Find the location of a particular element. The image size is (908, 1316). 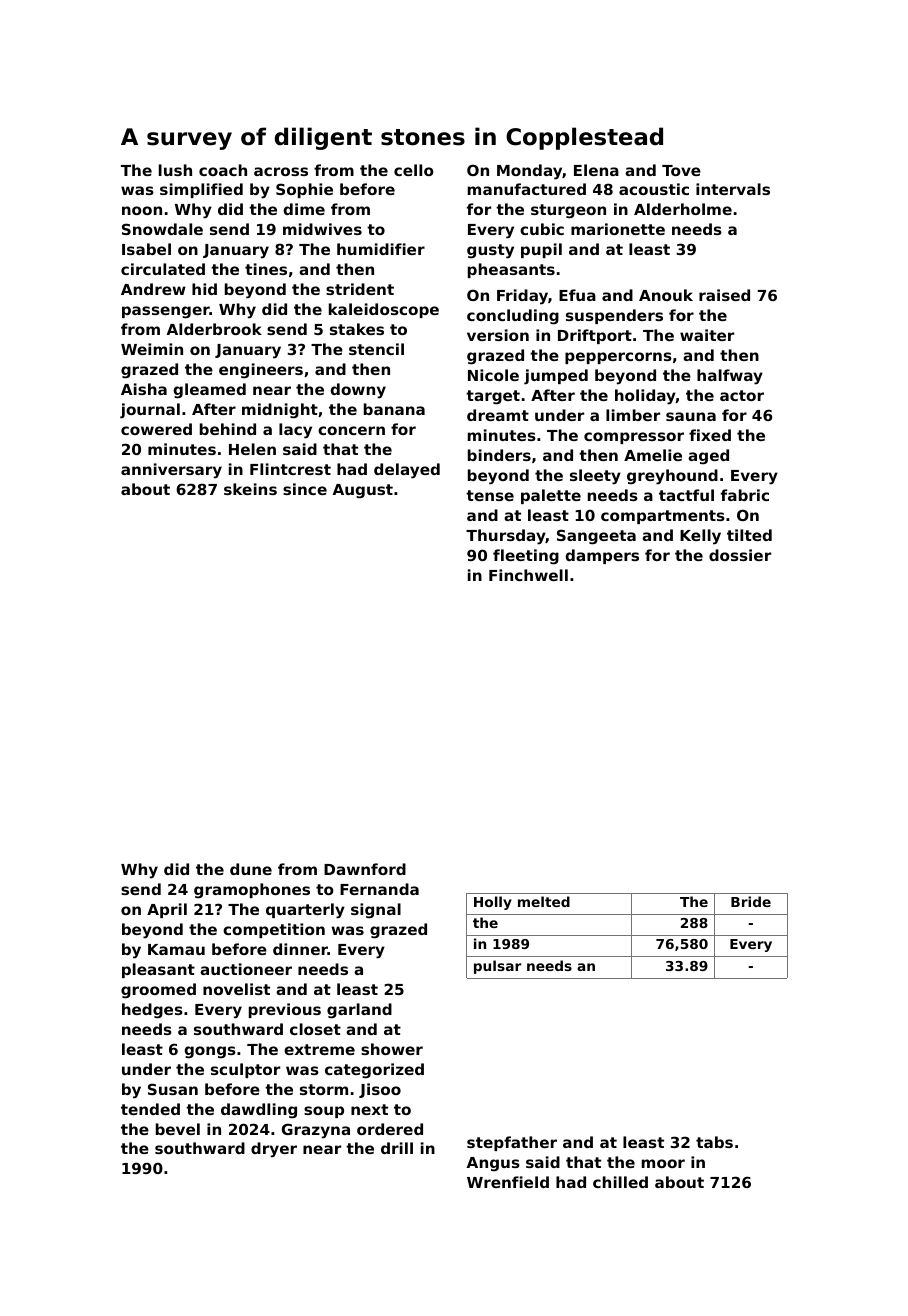

dune is located at coordinates (251, 869).
